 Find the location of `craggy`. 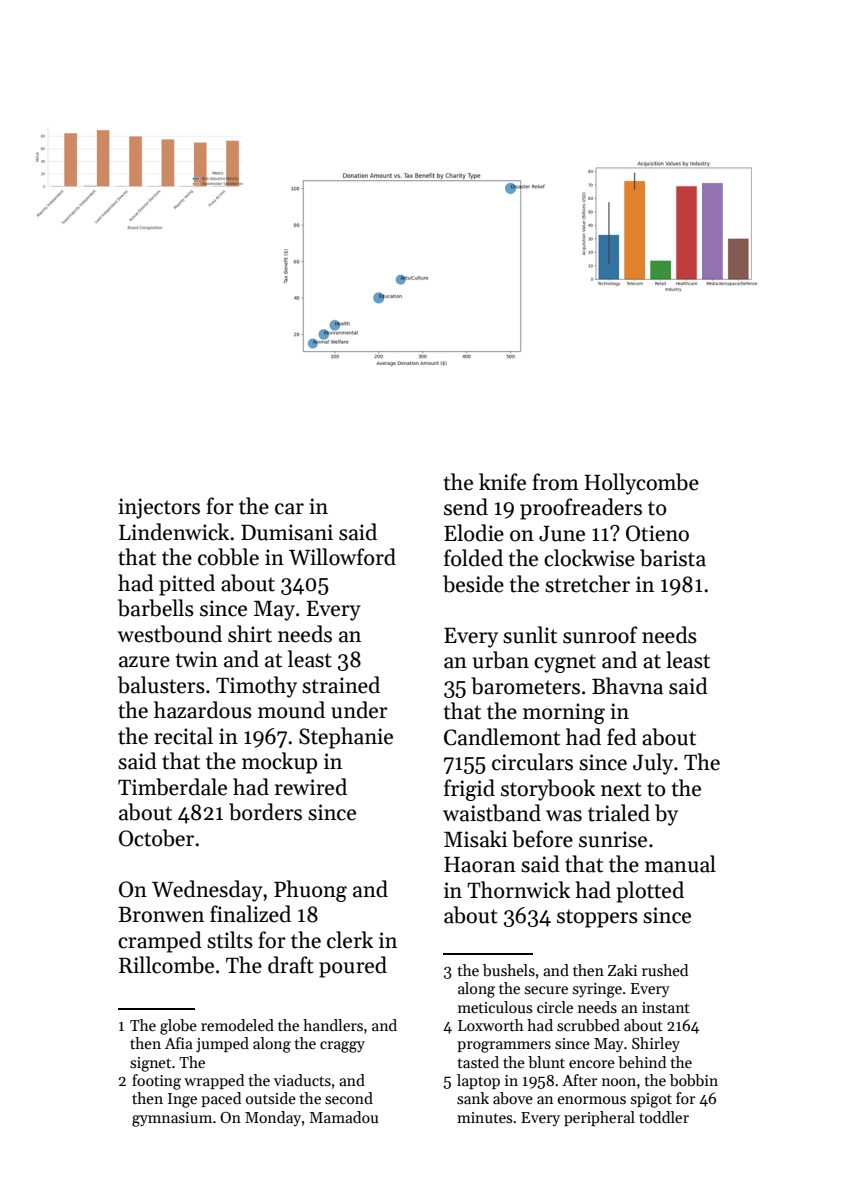

craggy is located at coordinates (342, 1047).
